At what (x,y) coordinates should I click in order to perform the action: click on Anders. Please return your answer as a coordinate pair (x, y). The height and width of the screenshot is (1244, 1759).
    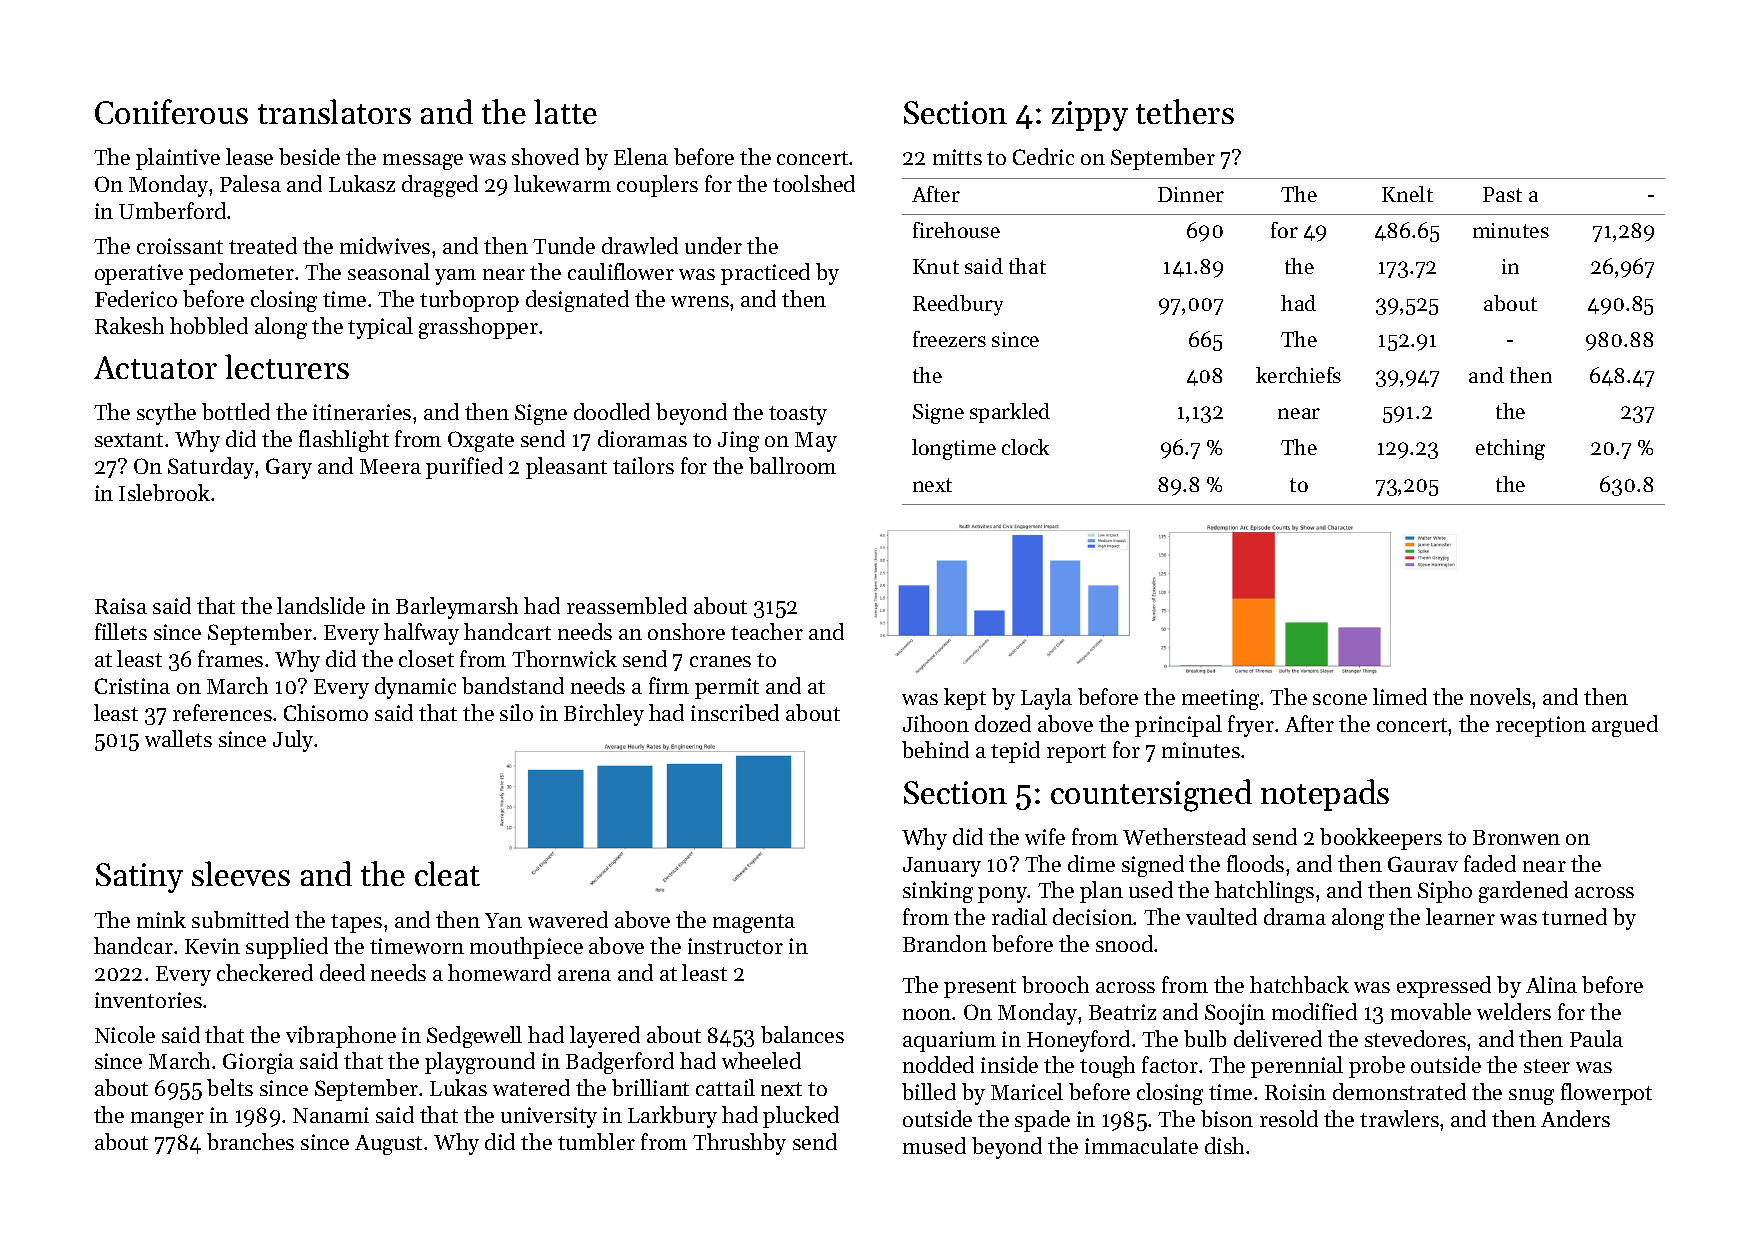
    Looking at the image, I should click on (1575, 1118).
